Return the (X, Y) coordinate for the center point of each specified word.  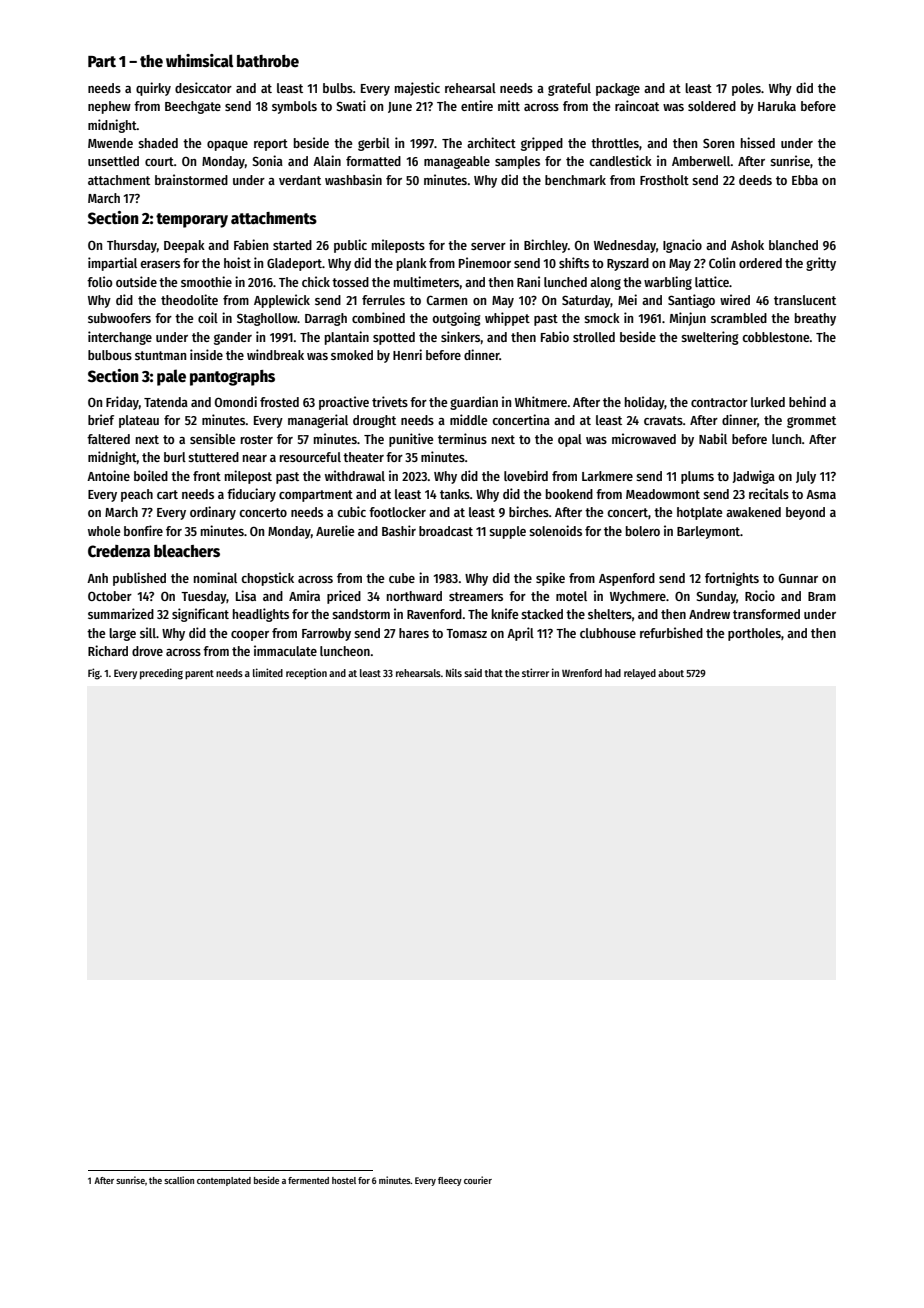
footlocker (397, 512)
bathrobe (268, 61)
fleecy (450, 1181)
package (618, 89)
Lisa (246, 595)
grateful (569, 89)
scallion (179, 1180)
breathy (815, 319)
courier (478, 1180)
